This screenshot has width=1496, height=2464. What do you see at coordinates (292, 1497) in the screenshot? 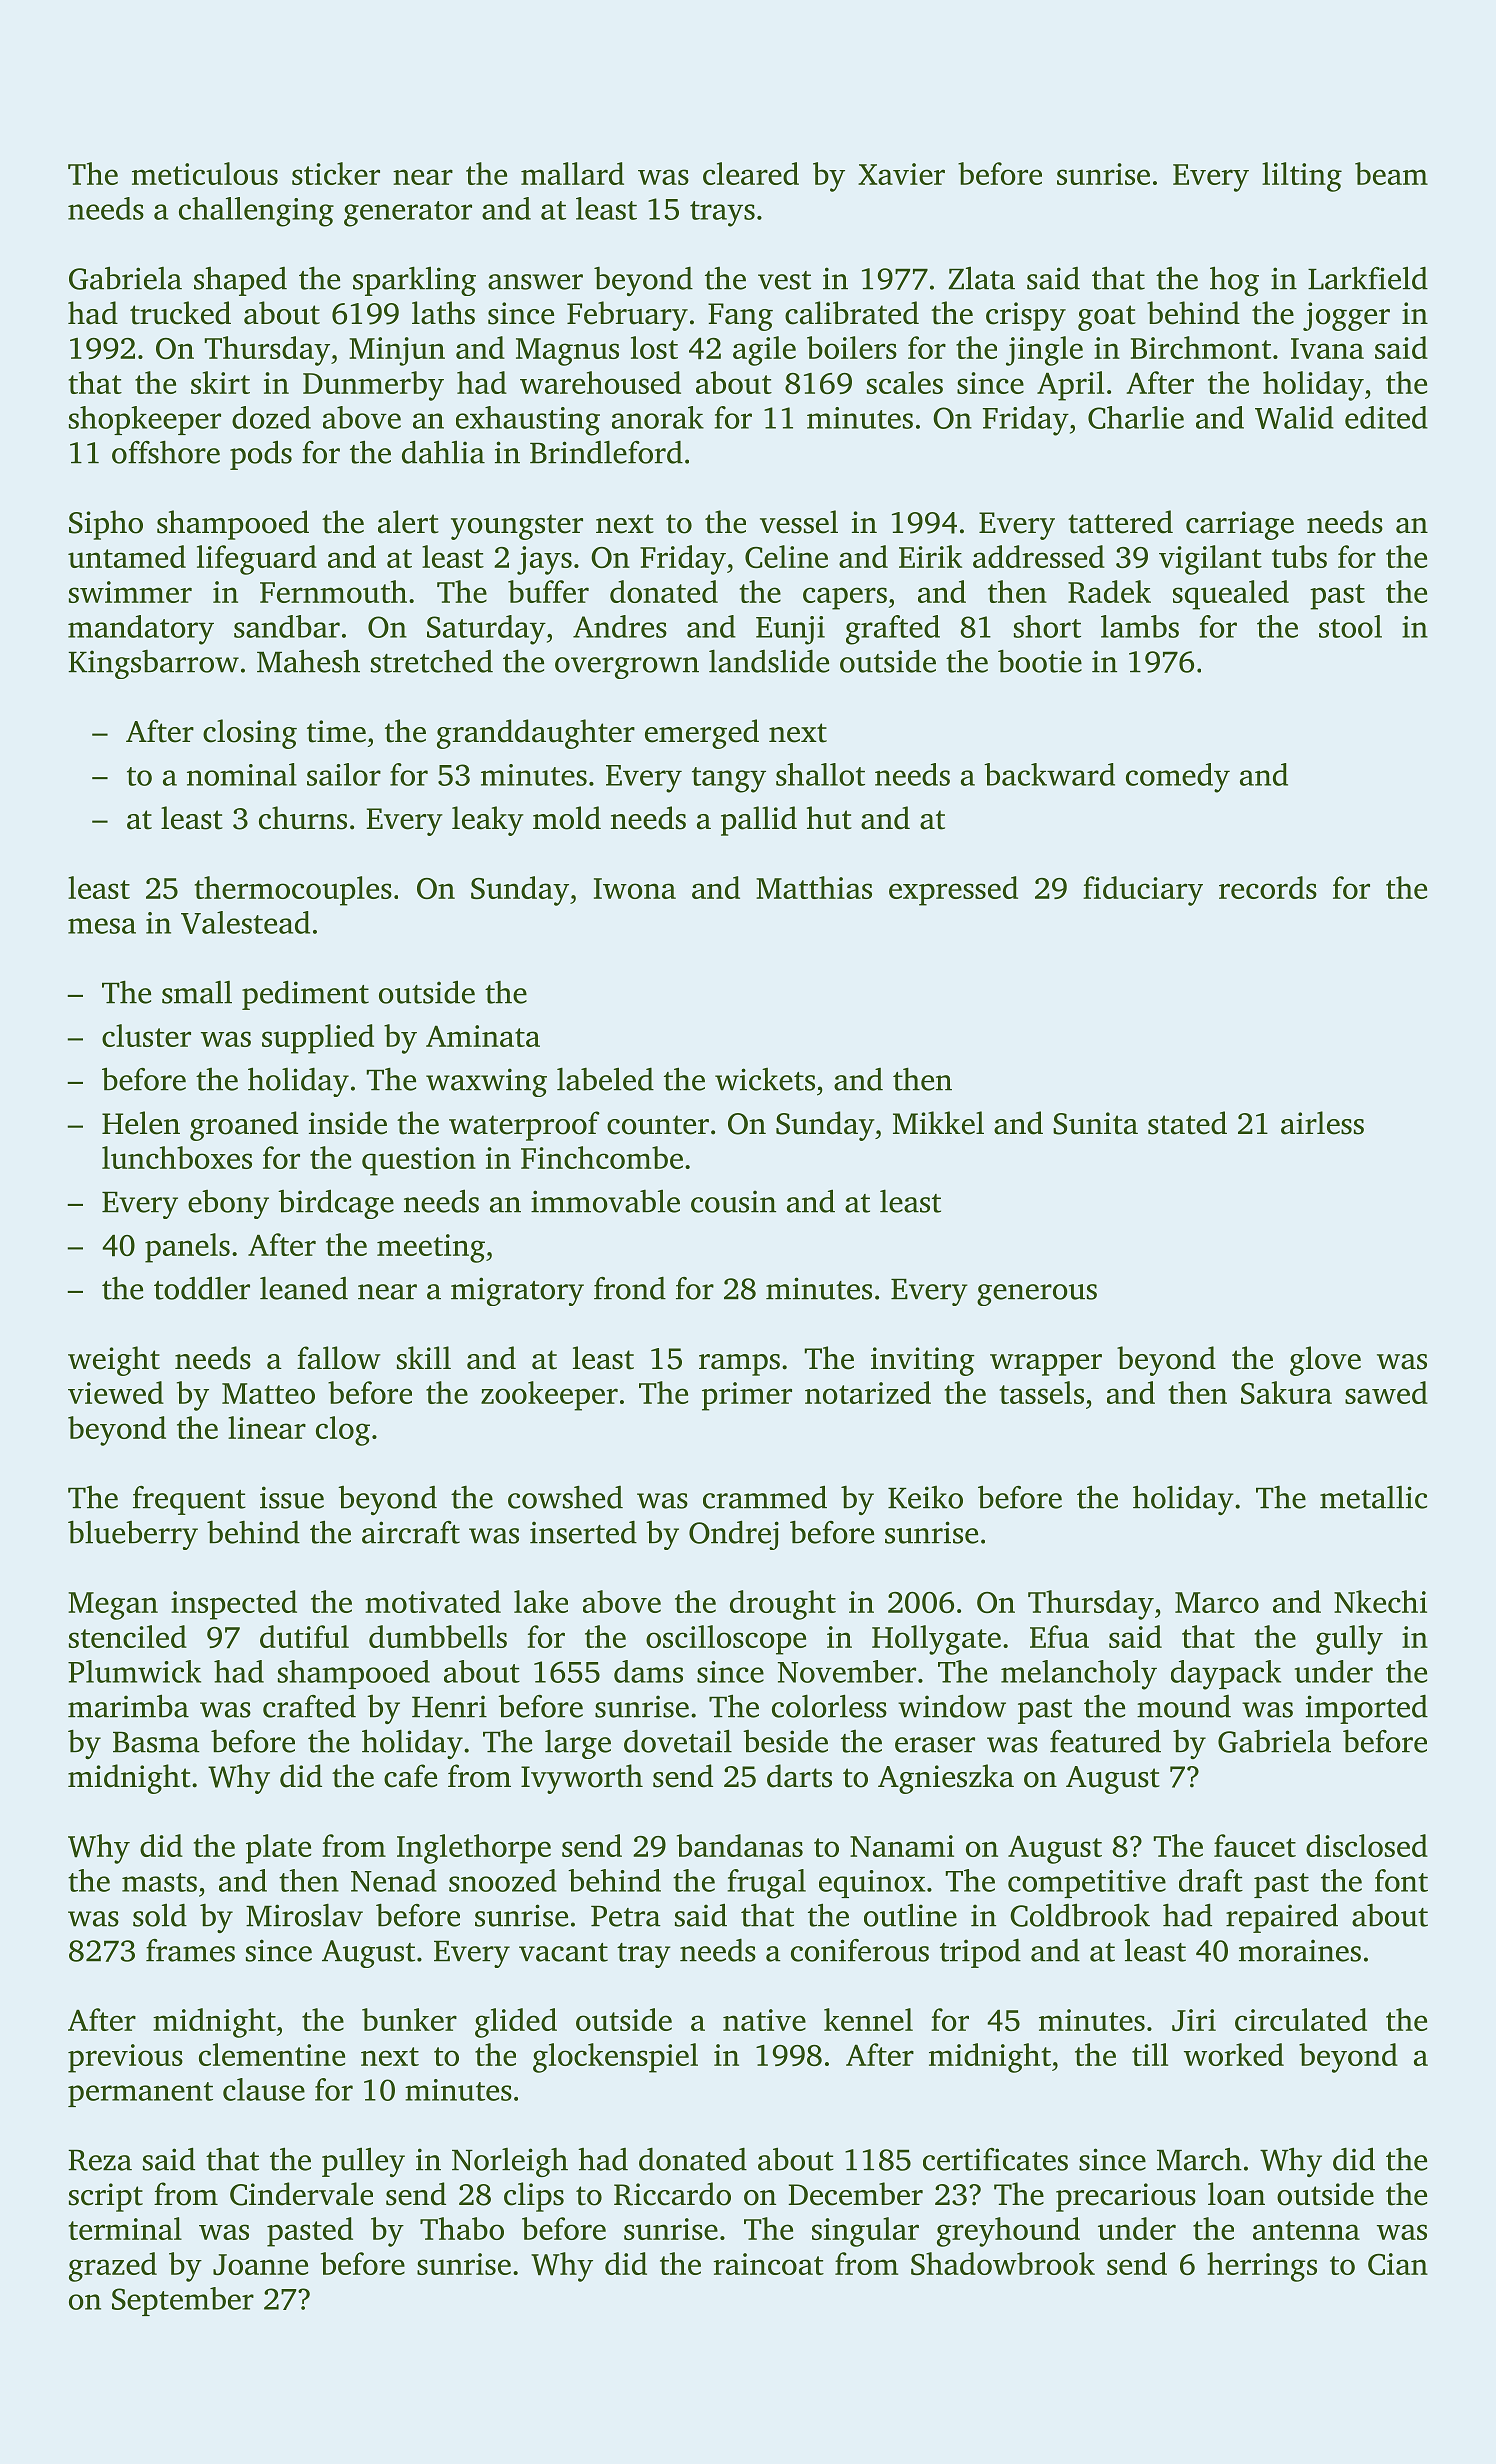
I see `issue` at bounding box center [292, 1497].
